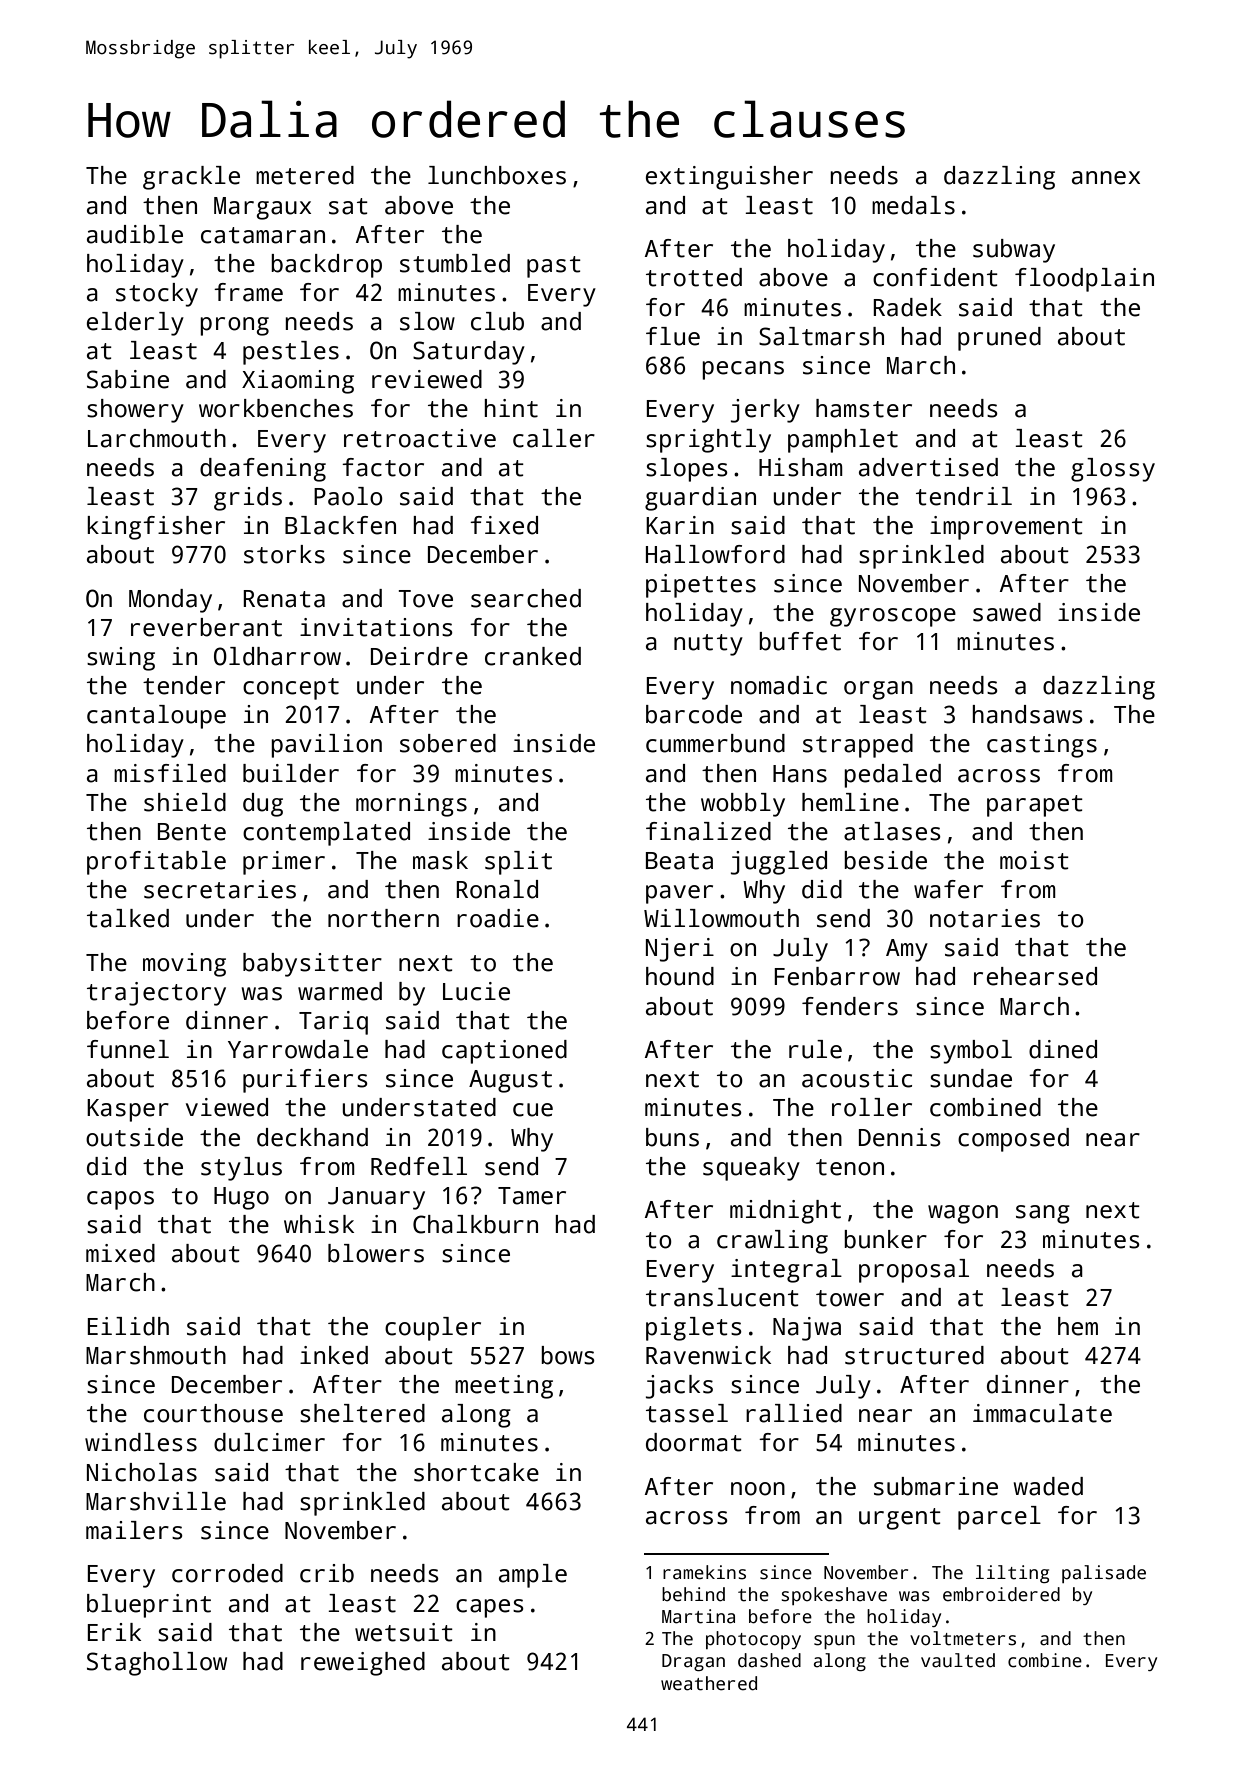 The image size is (1253, 1772). I want to click on coupler, so click(433, 1329).
